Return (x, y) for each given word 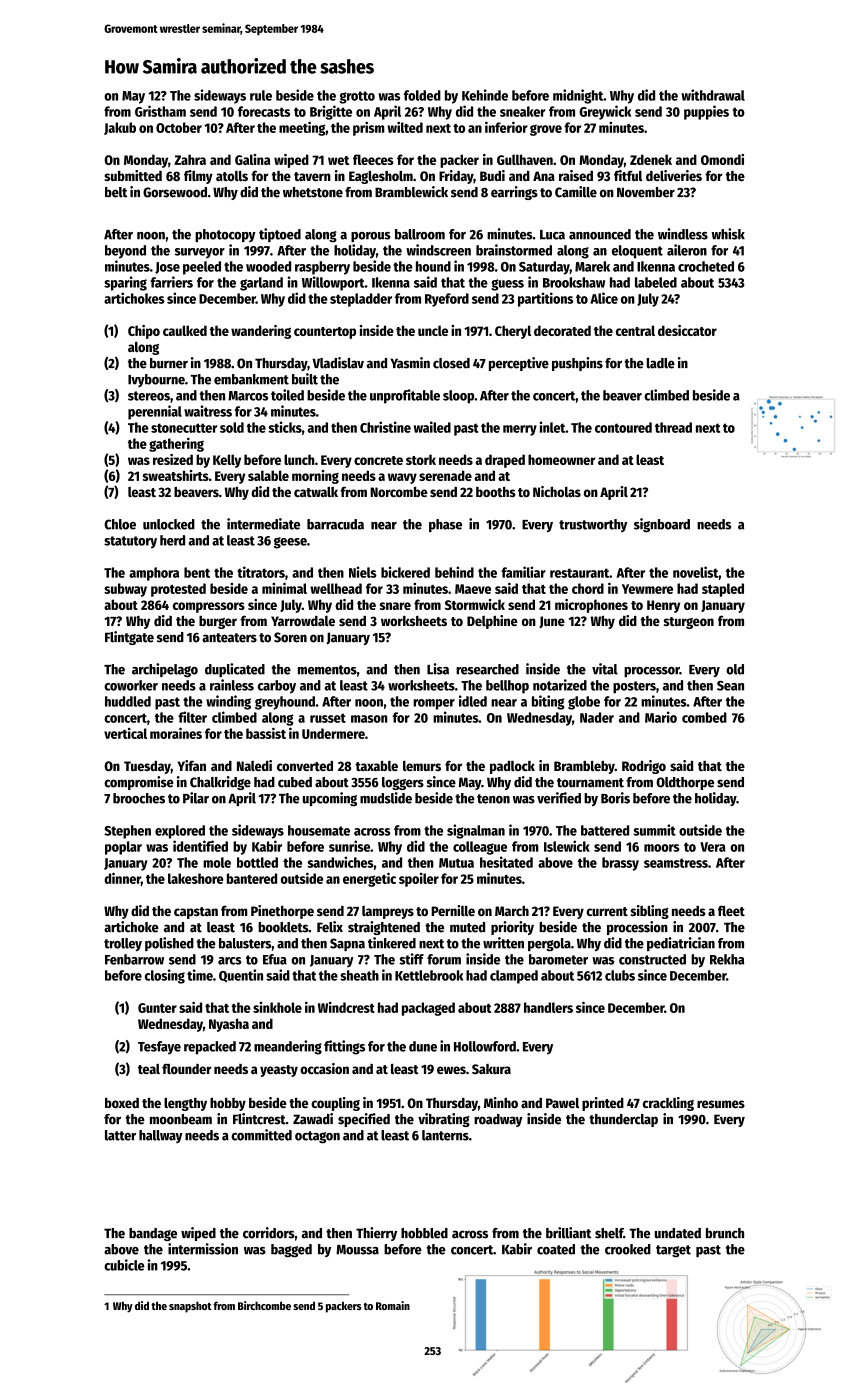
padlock (512, 767)
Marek (592, 266)
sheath (359, 975)
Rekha (727, 959)
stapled (723, 590)
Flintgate (129, 638)
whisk (728, 234)
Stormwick (475, 604)
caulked (185, 330)
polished (169, 944)
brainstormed (514, 250)
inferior (506, 127)
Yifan (191, 765)
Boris (615, 798)
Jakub (120, 128)
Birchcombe (264, 1305)
